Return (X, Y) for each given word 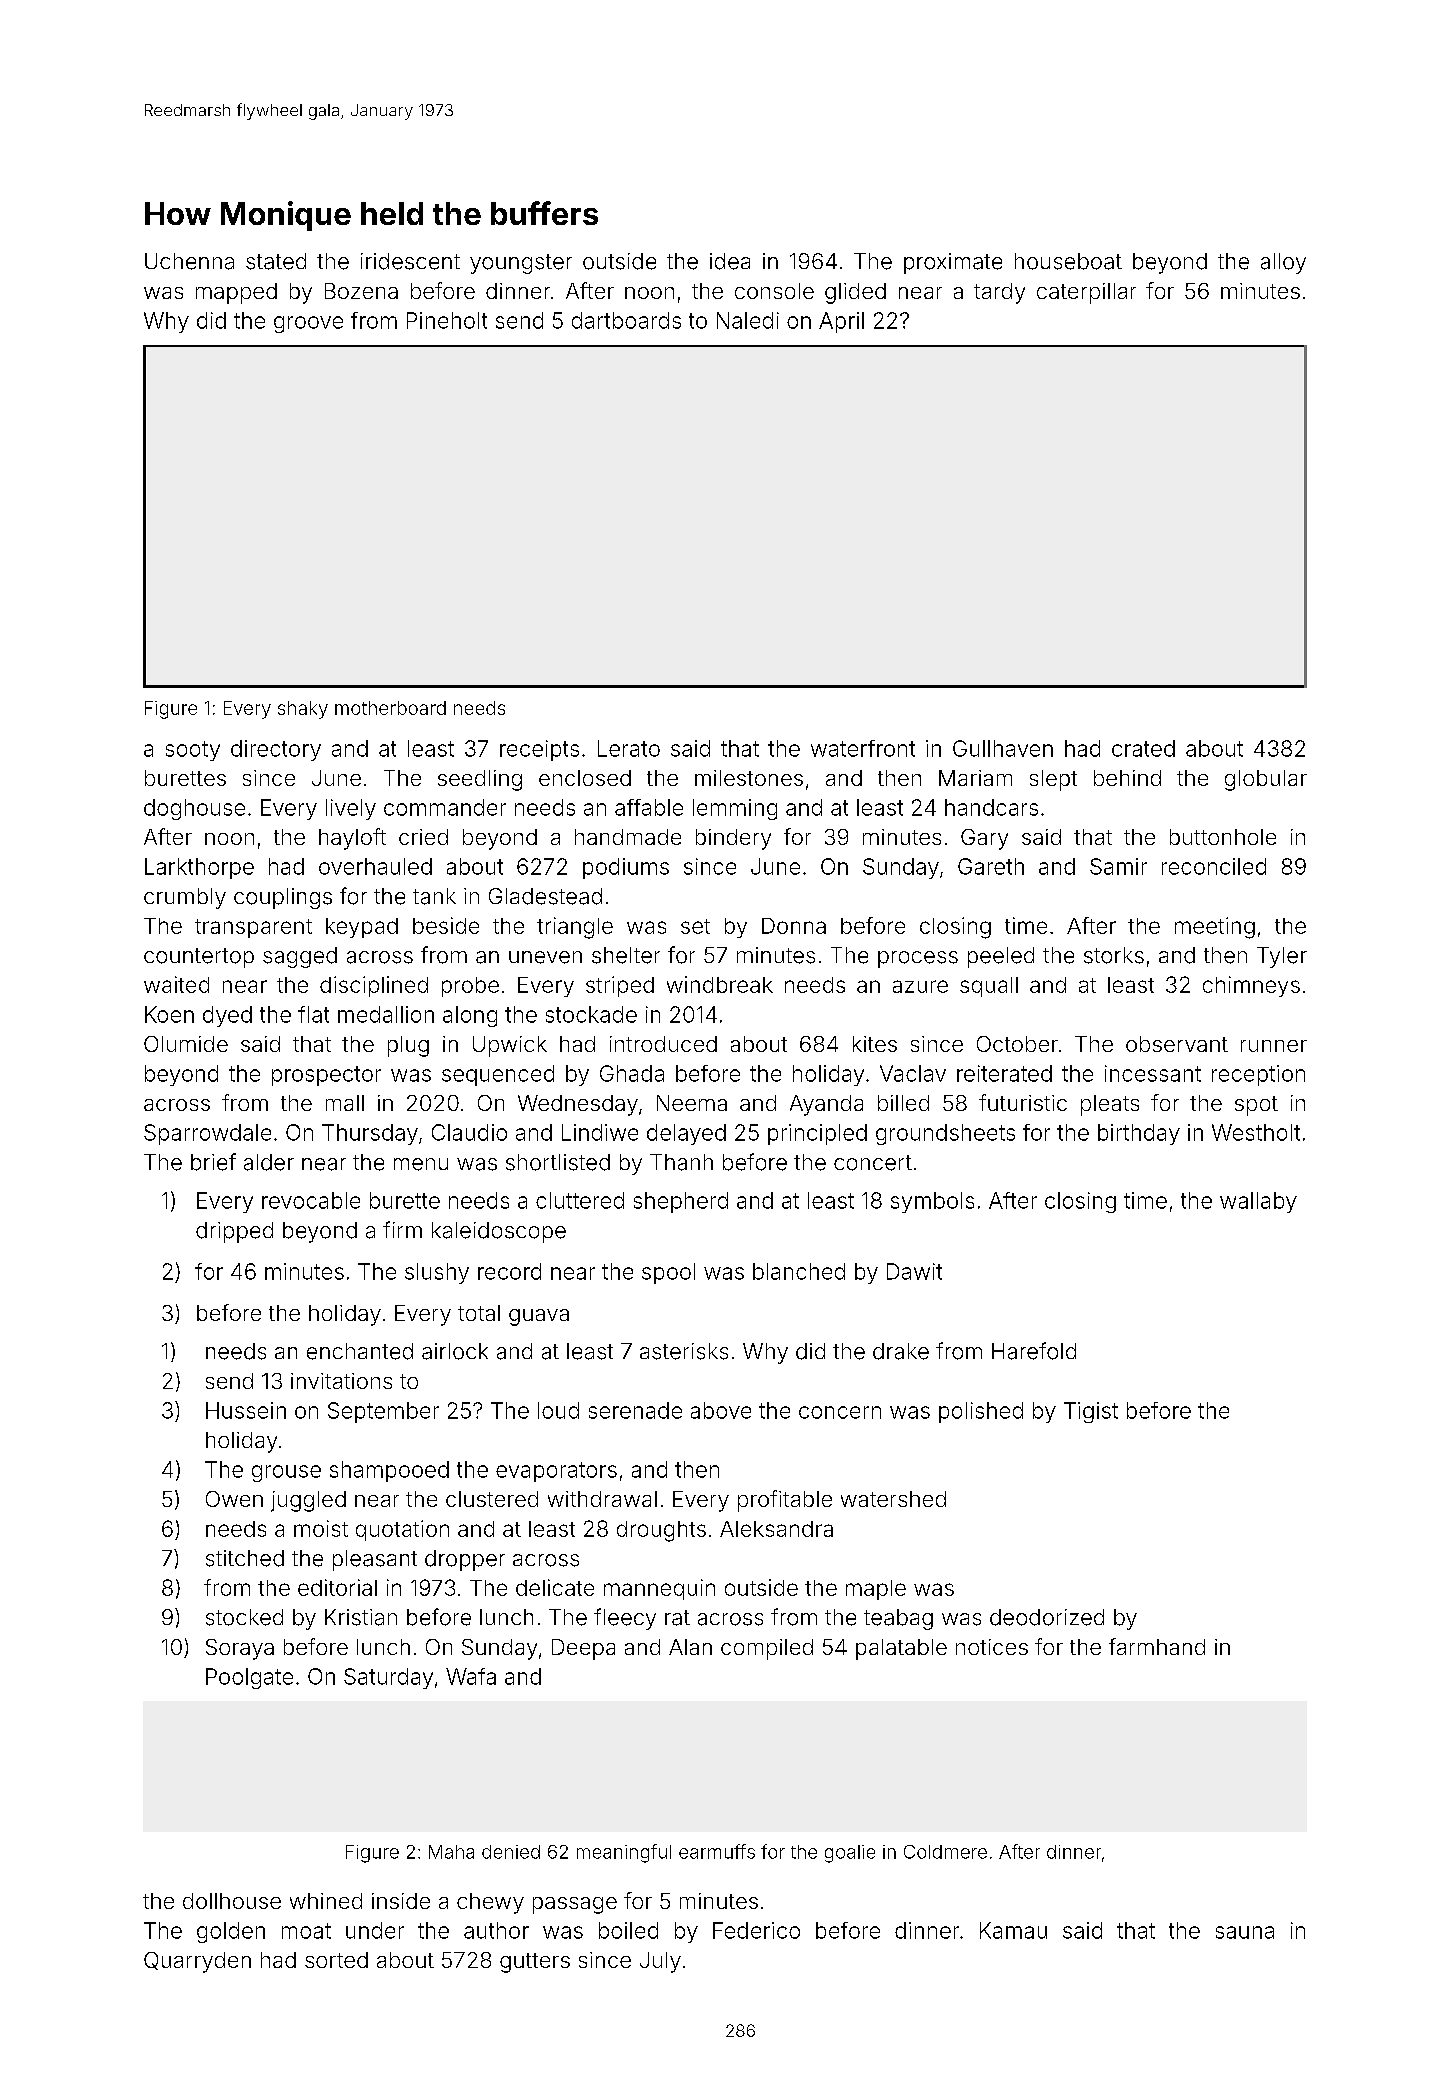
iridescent (410, 261)
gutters (535, 1963)
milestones (749, 778)
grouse (286, 1473)
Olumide (186, 1044)
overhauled (375, 866)
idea (730, 261)
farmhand (1157, 1646)
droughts (661, 1531)
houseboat (1068, 261)
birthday (1139, 1134)
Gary (984, 839)
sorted (336, 1960)
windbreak (720, 984)
